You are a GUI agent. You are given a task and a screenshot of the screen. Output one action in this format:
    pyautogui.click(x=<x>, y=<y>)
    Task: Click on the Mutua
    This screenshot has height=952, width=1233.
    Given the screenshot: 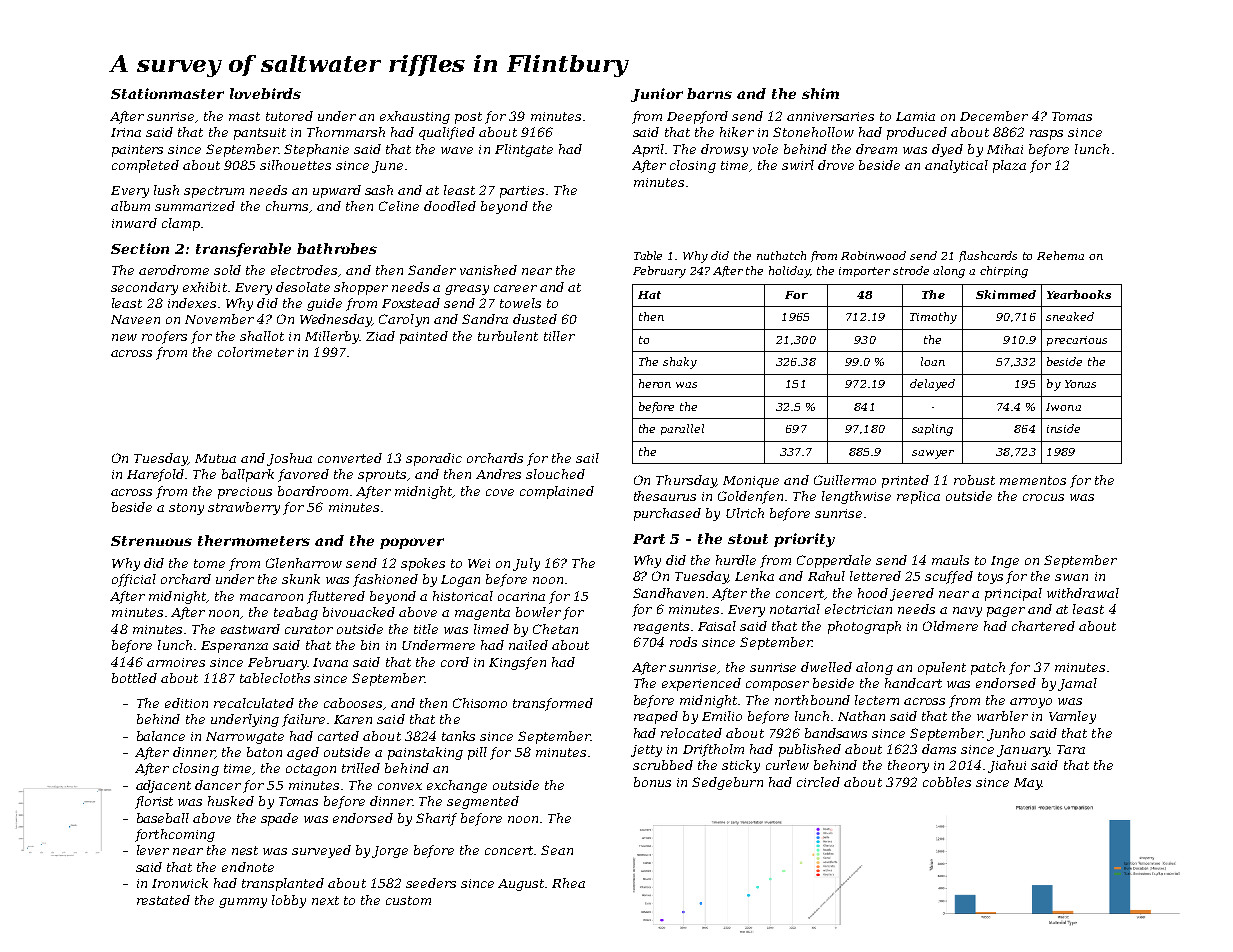 What is the action you would take?
    pyautogui.click(x=215, y=458)
